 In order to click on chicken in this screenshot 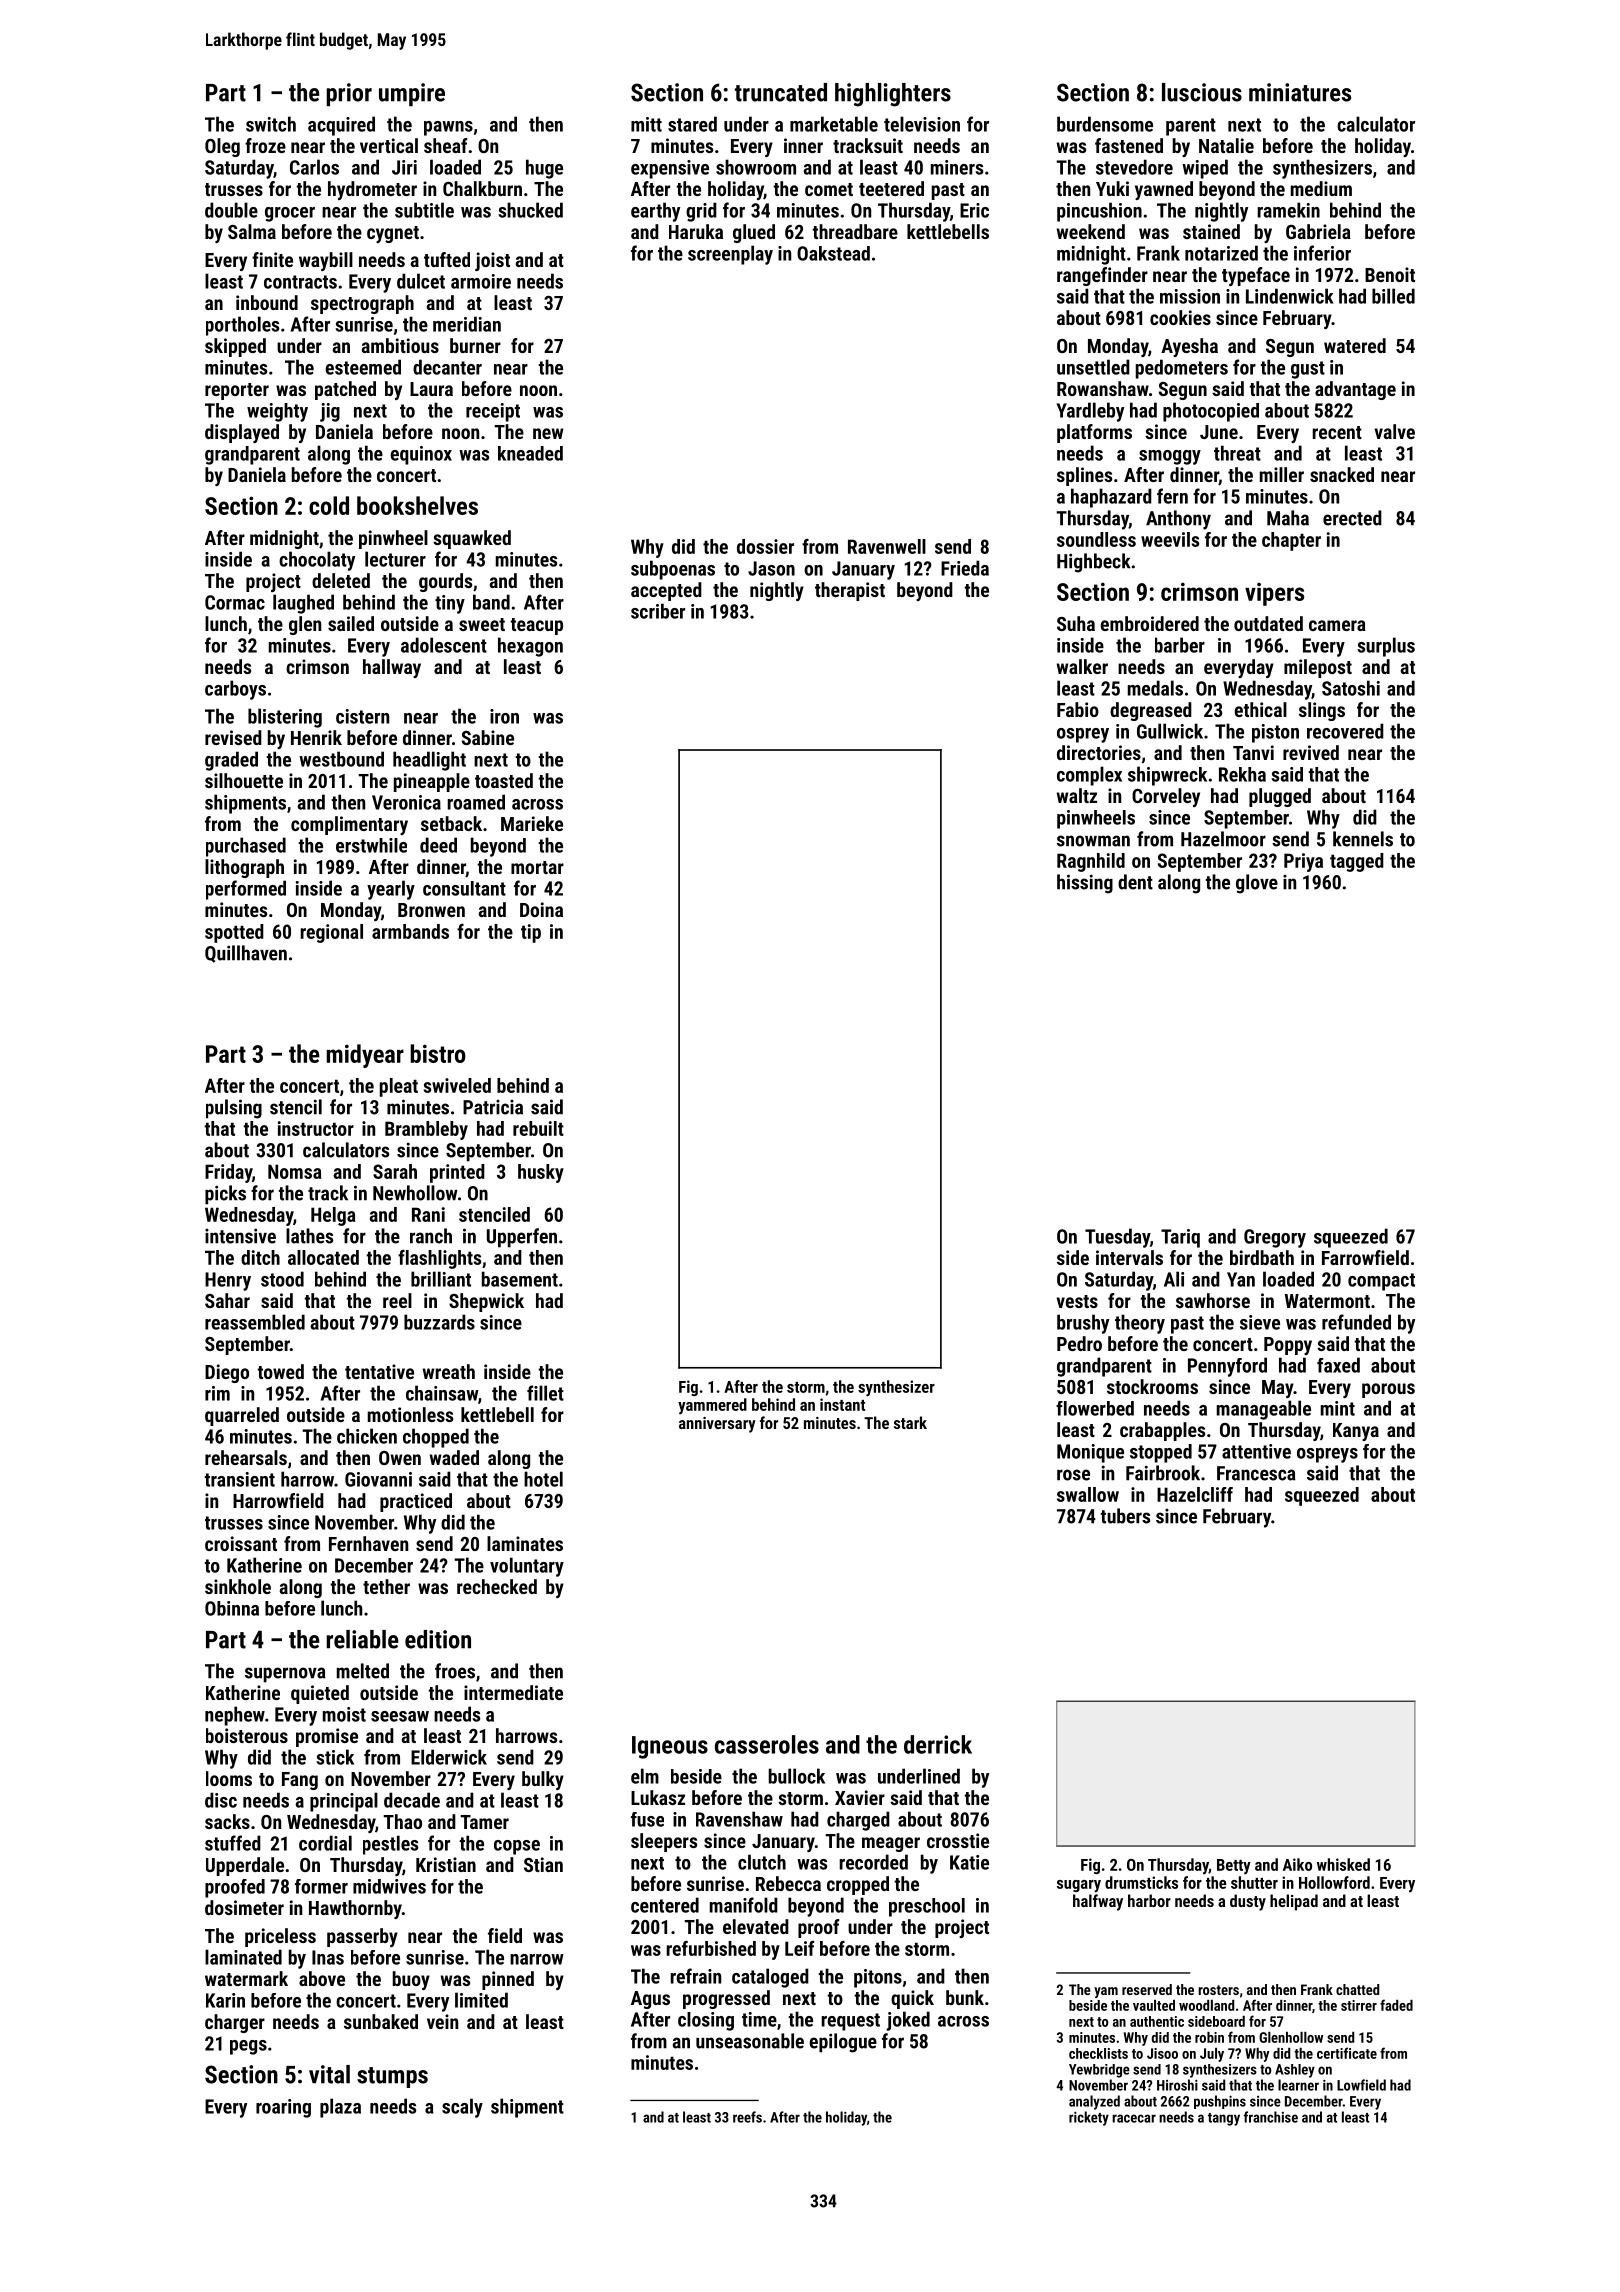, I will do `click(367, 1436)`.
